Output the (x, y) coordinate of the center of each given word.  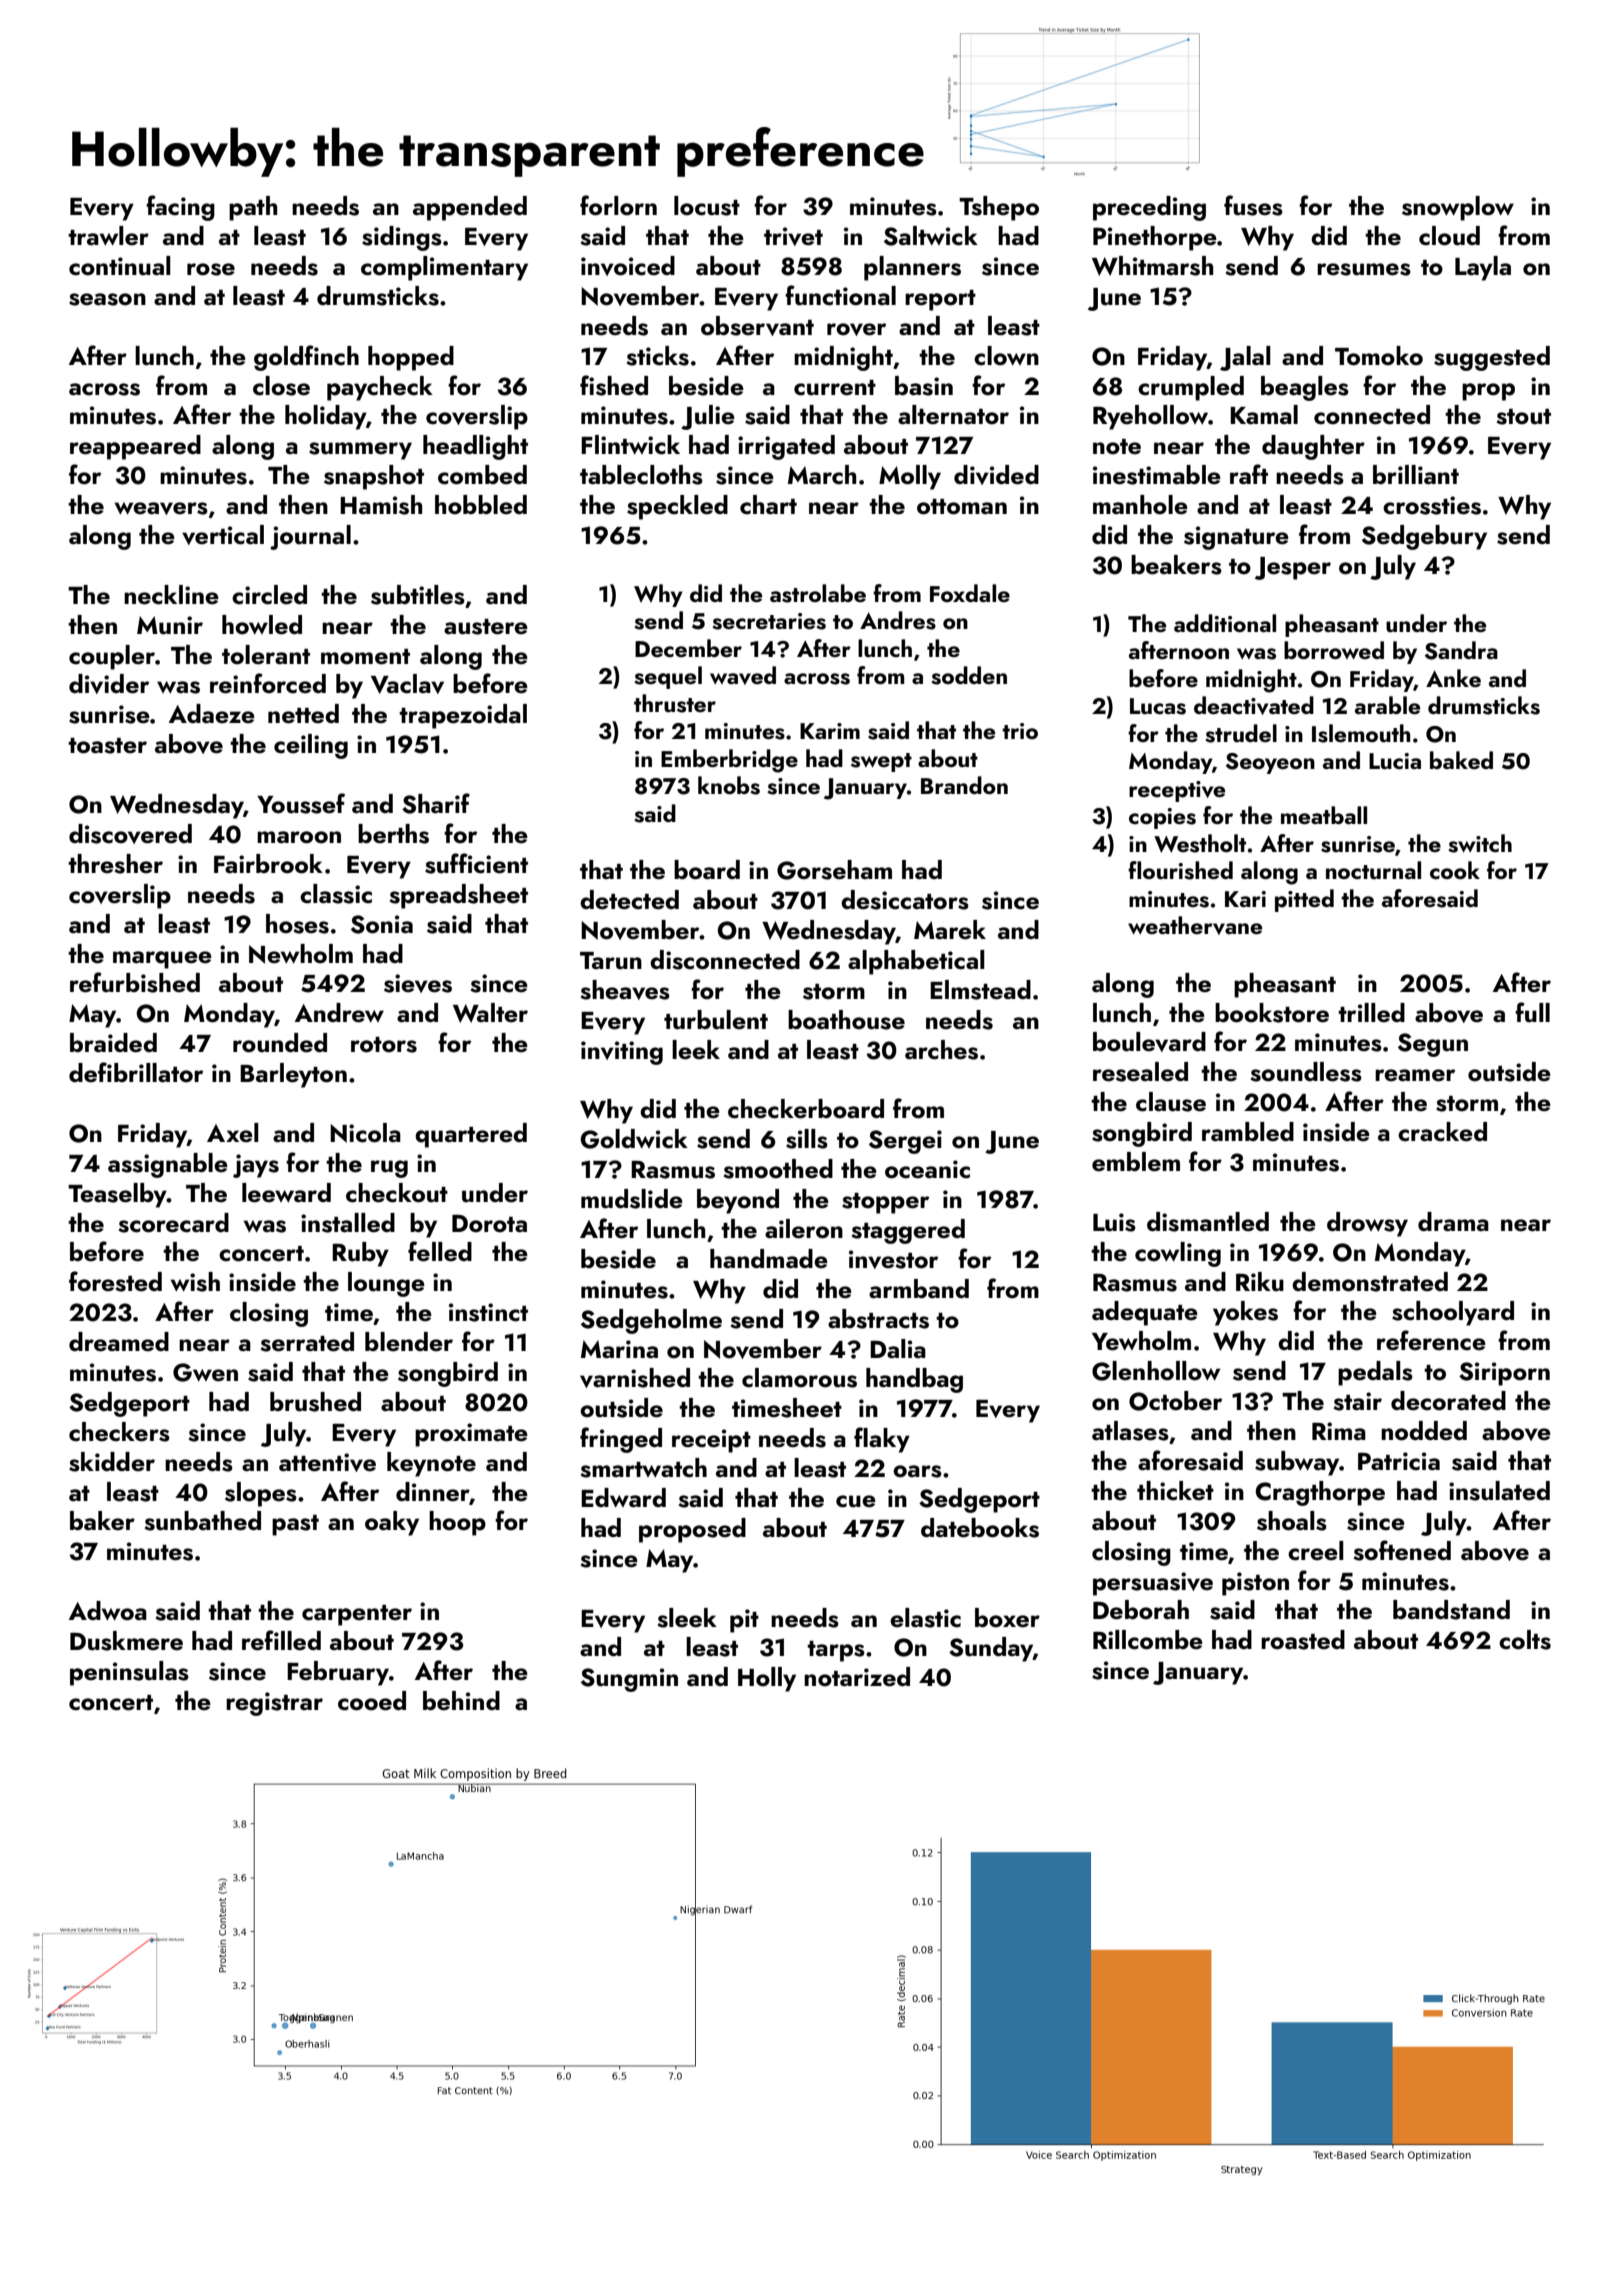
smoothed (778, 1169)
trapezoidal (463, 716)
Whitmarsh (1152, 266)
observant (757, 326)
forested (115, 1281)
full (1532, 1012)
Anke (1453, 678)
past (295, 1525)
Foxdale (970, 593)
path (253, 208)
